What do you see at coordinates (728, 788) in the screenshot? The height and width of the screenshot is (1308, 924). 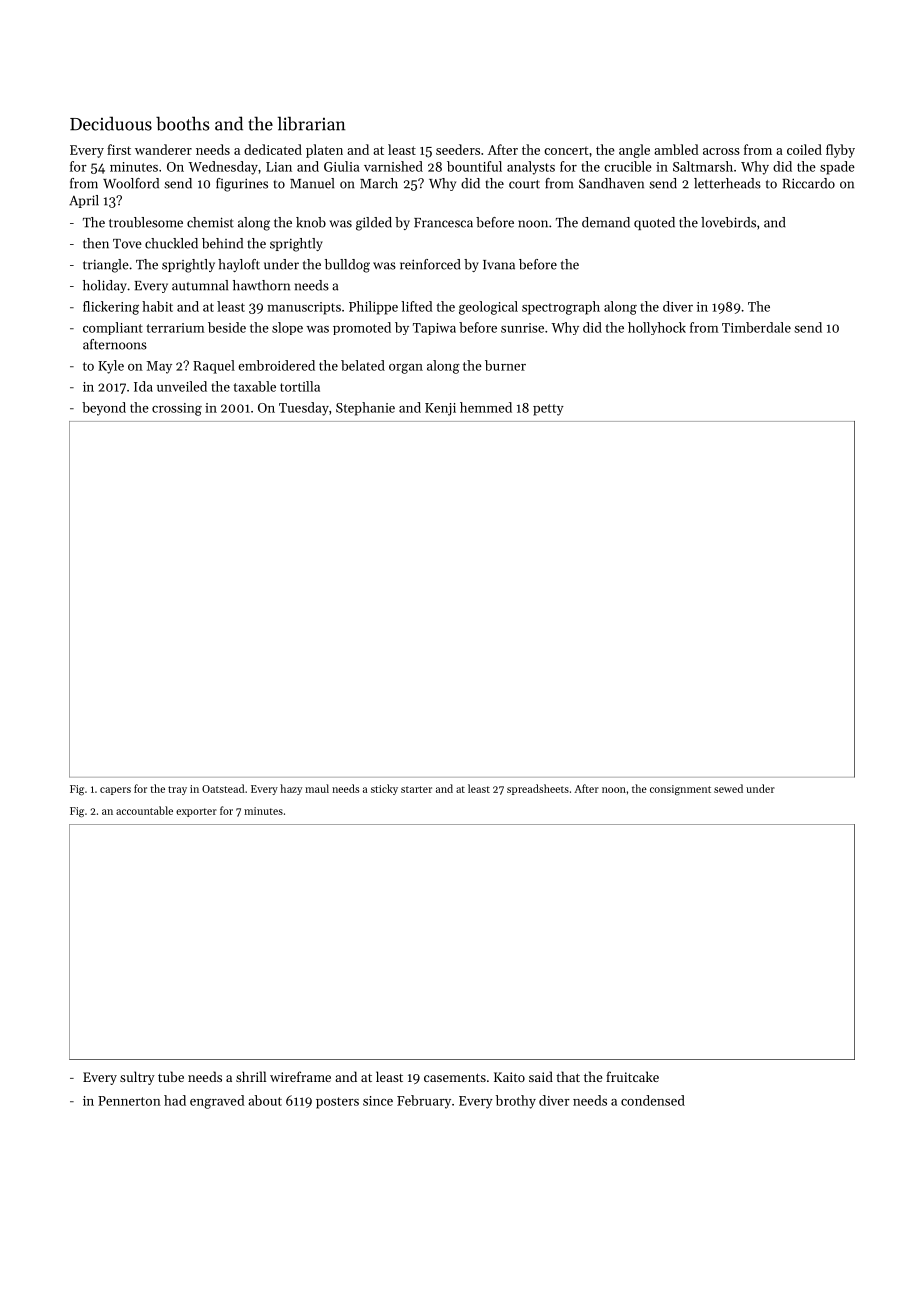 I see `sewed` at bounding box center [728, 788].
